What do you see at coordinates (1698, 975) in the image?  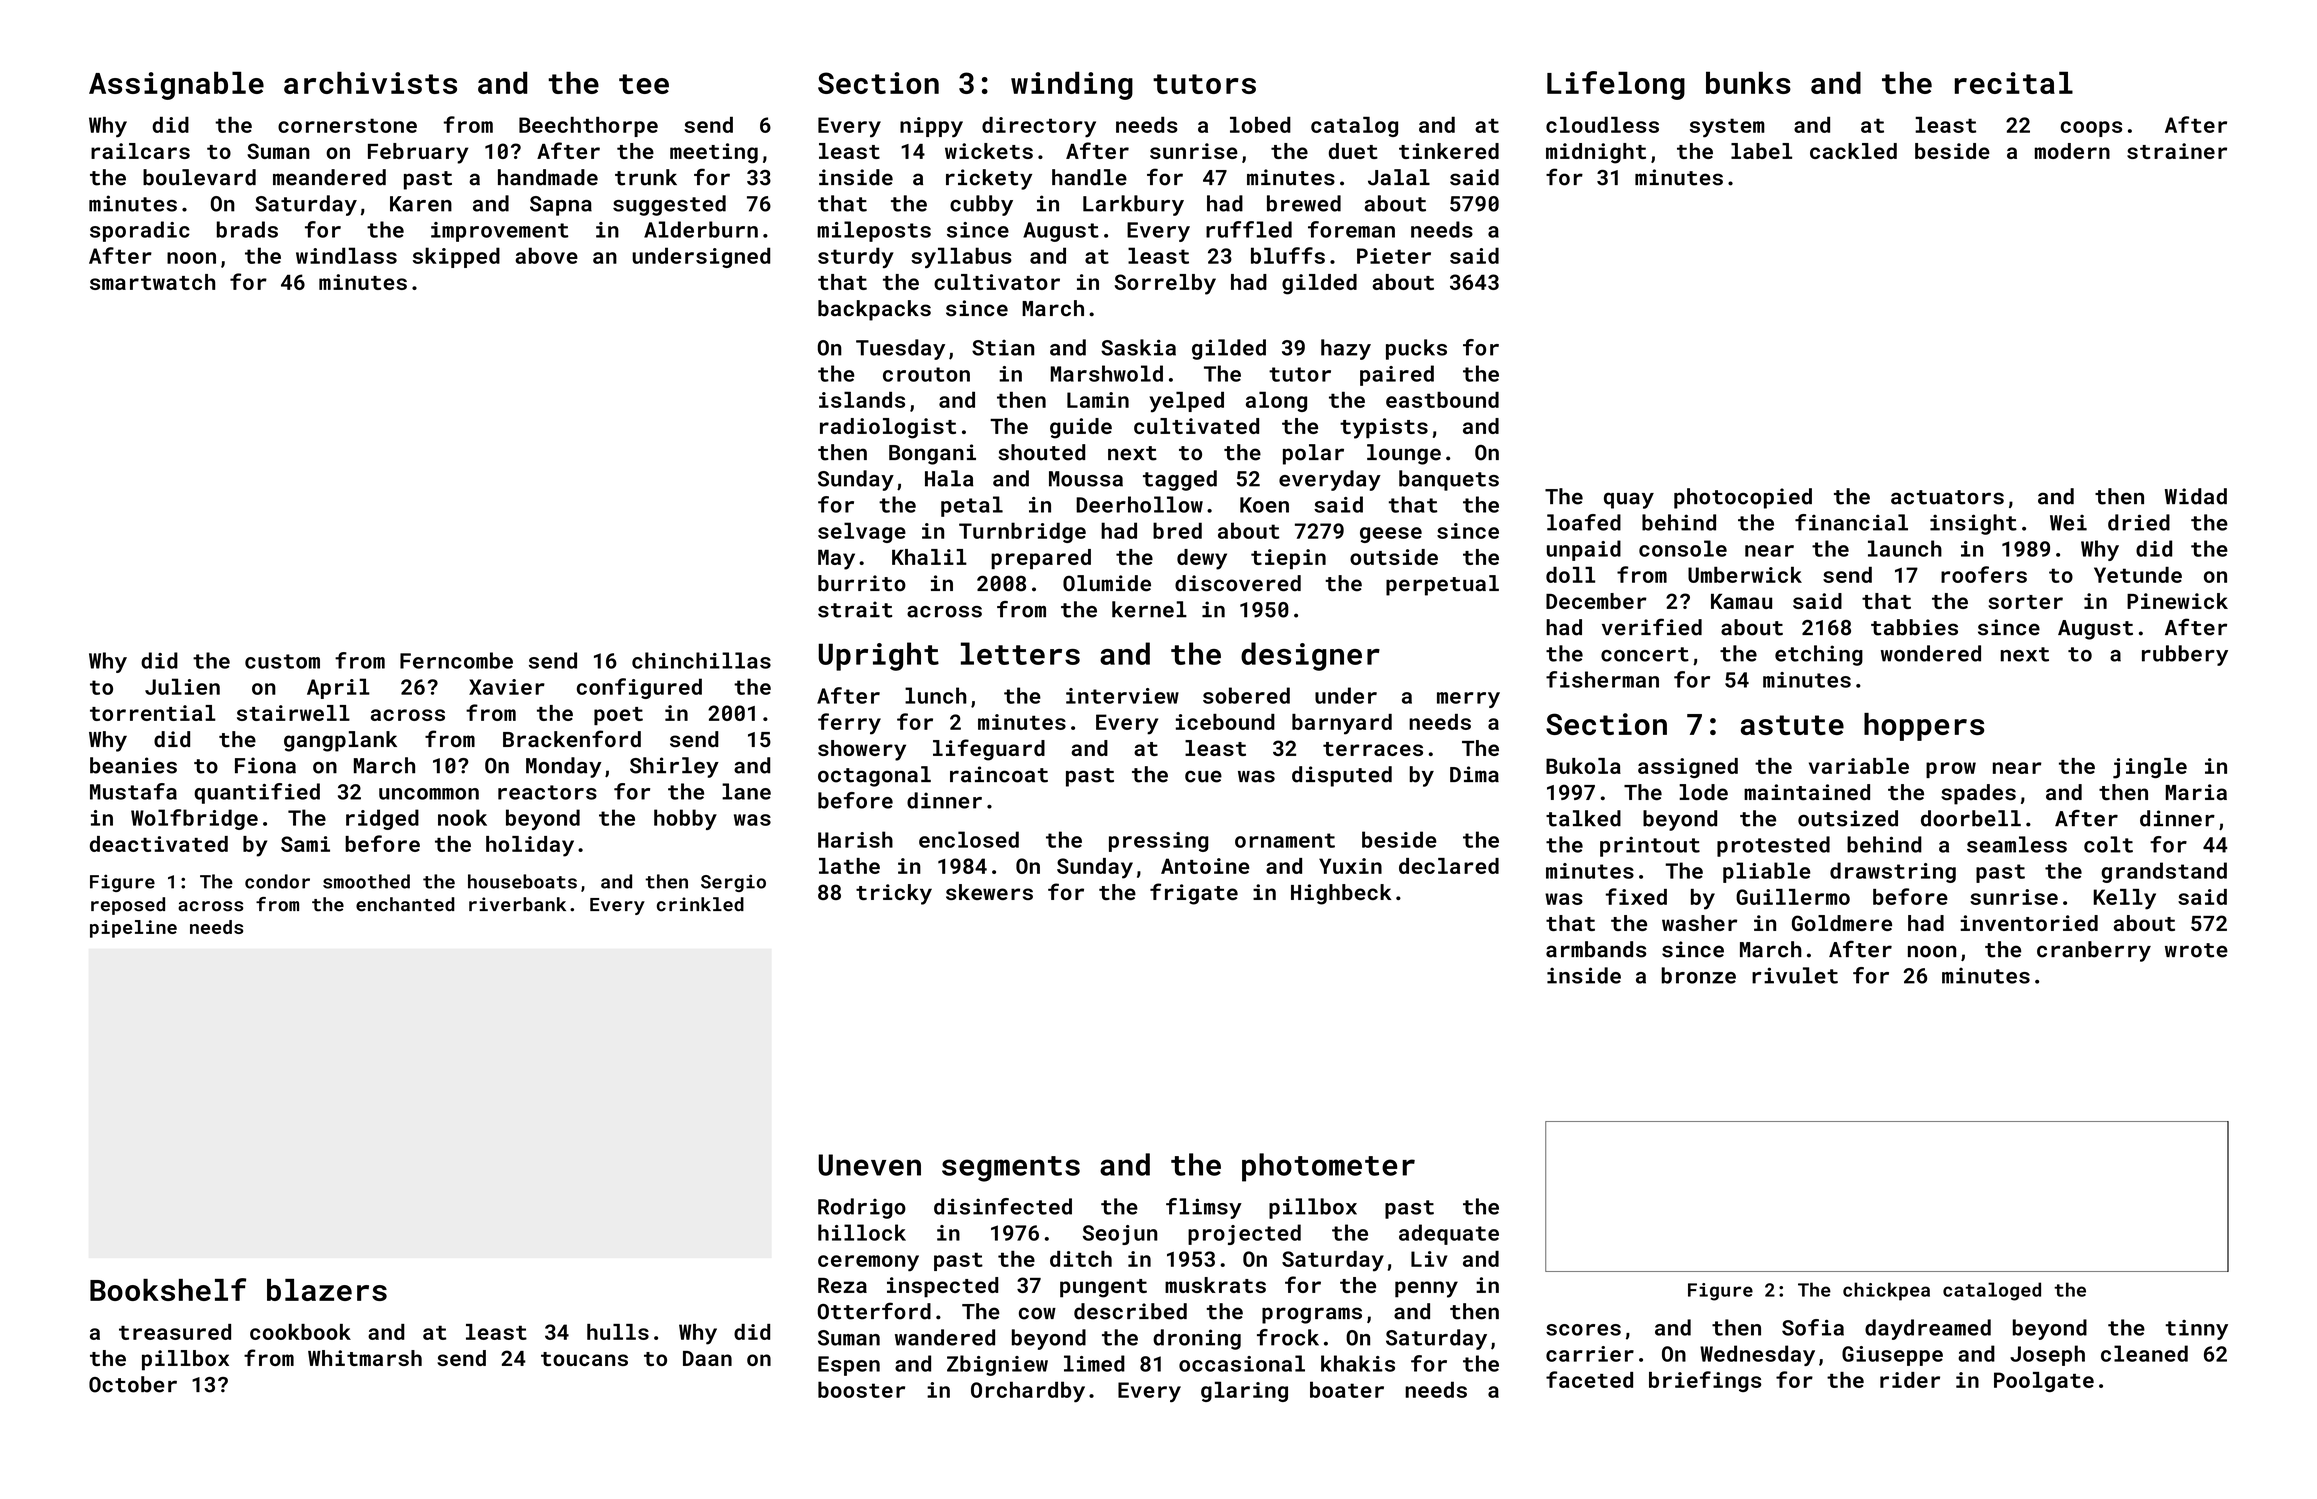 I see `bronze` at bounding box center [1698, 975].
